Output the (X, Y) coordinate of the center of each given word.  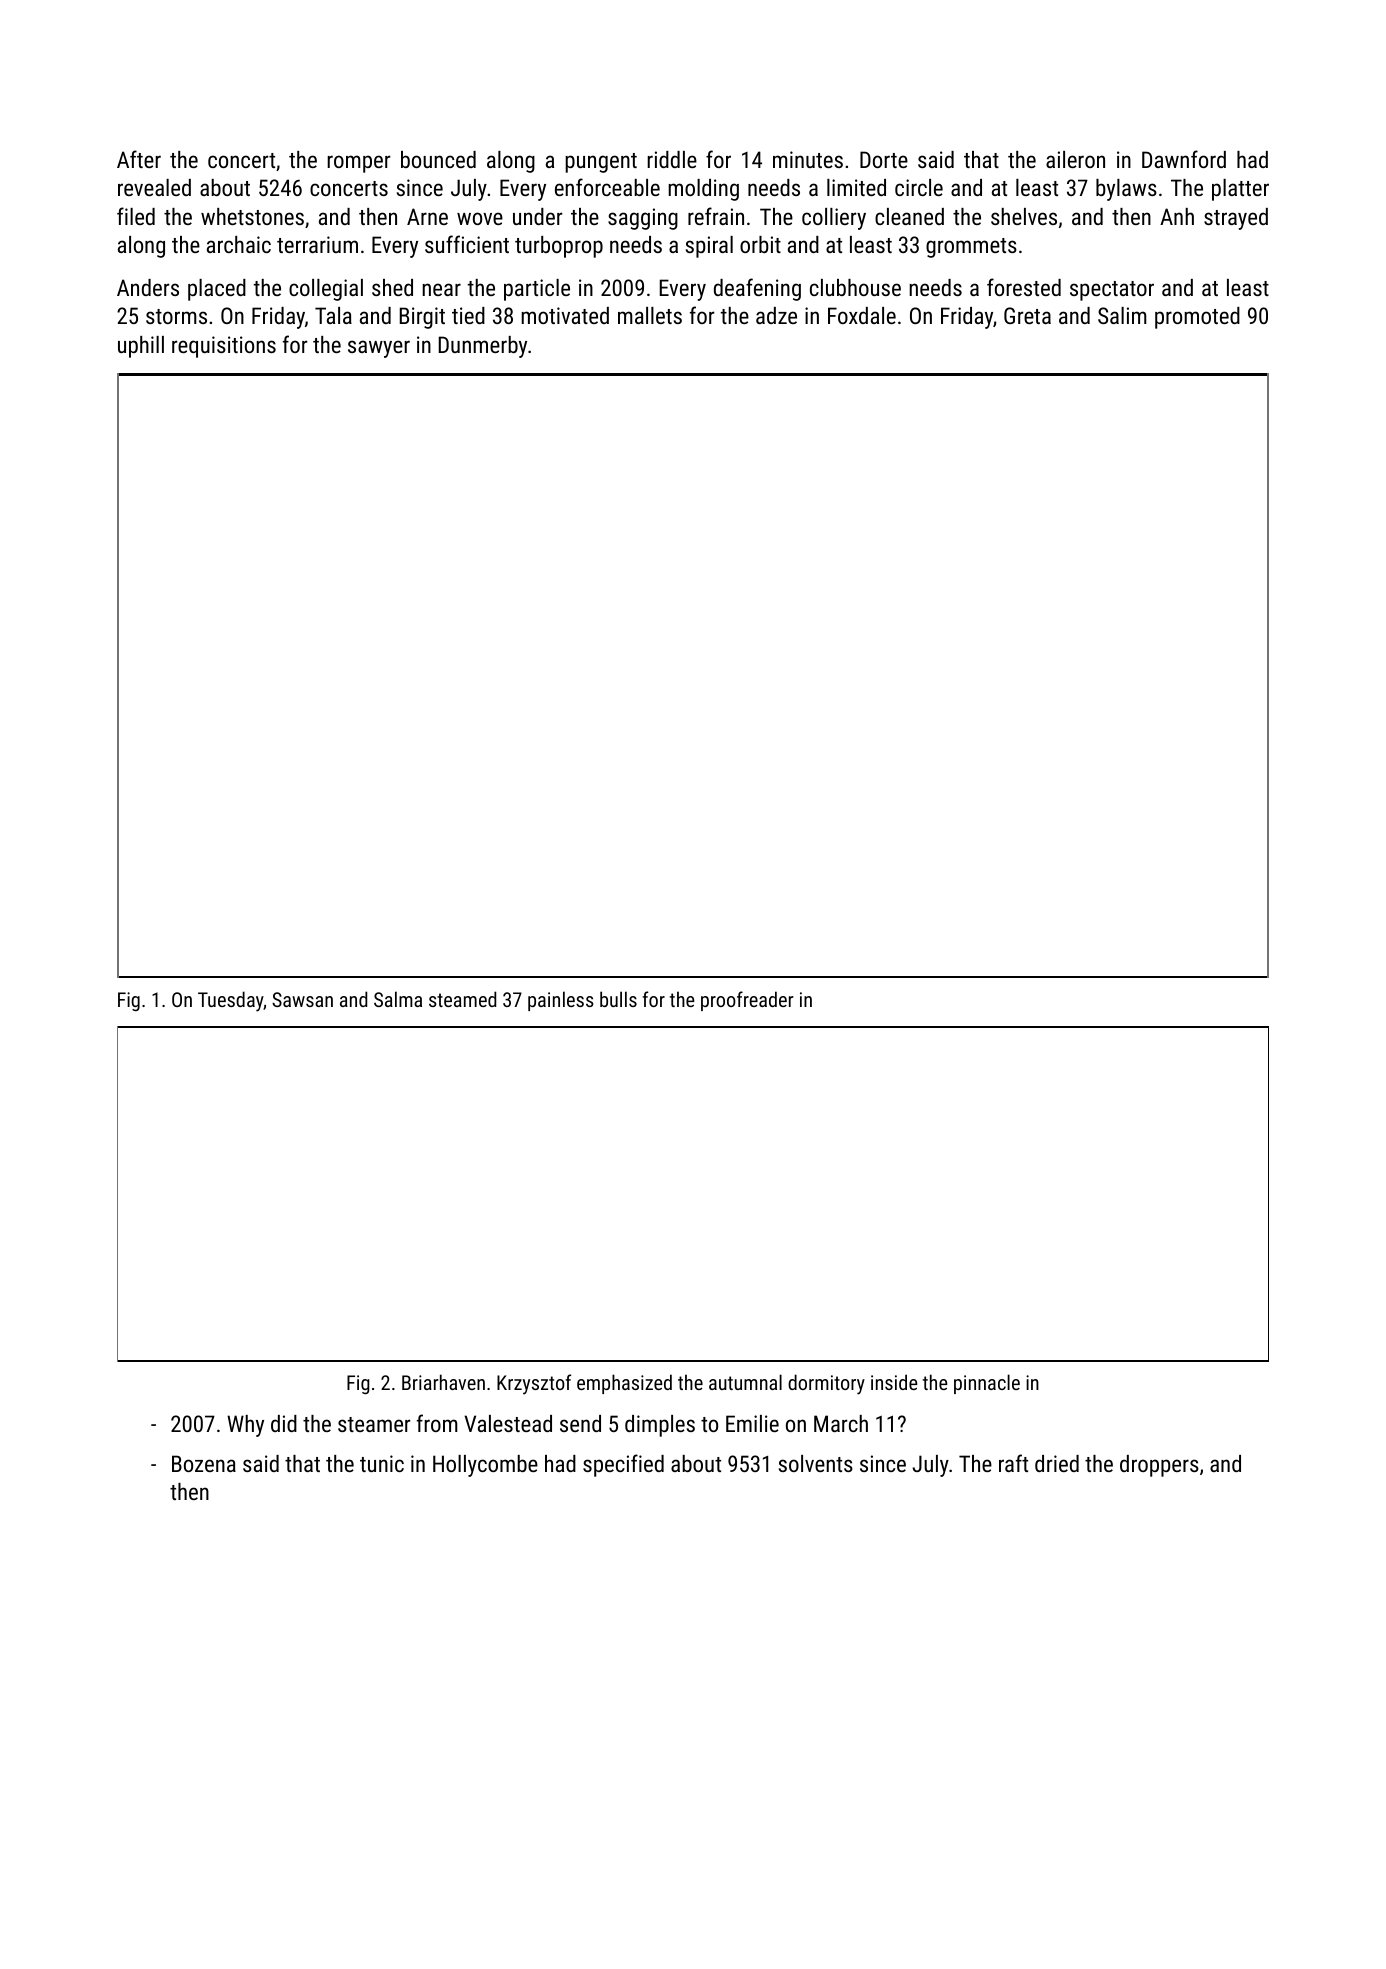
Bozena (204, 1463)
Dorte (884, 159)
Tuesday (231, 1001)
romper (358, 164)
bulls (618, 999)
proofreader (747, 1001)
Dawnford (1184, 159)
